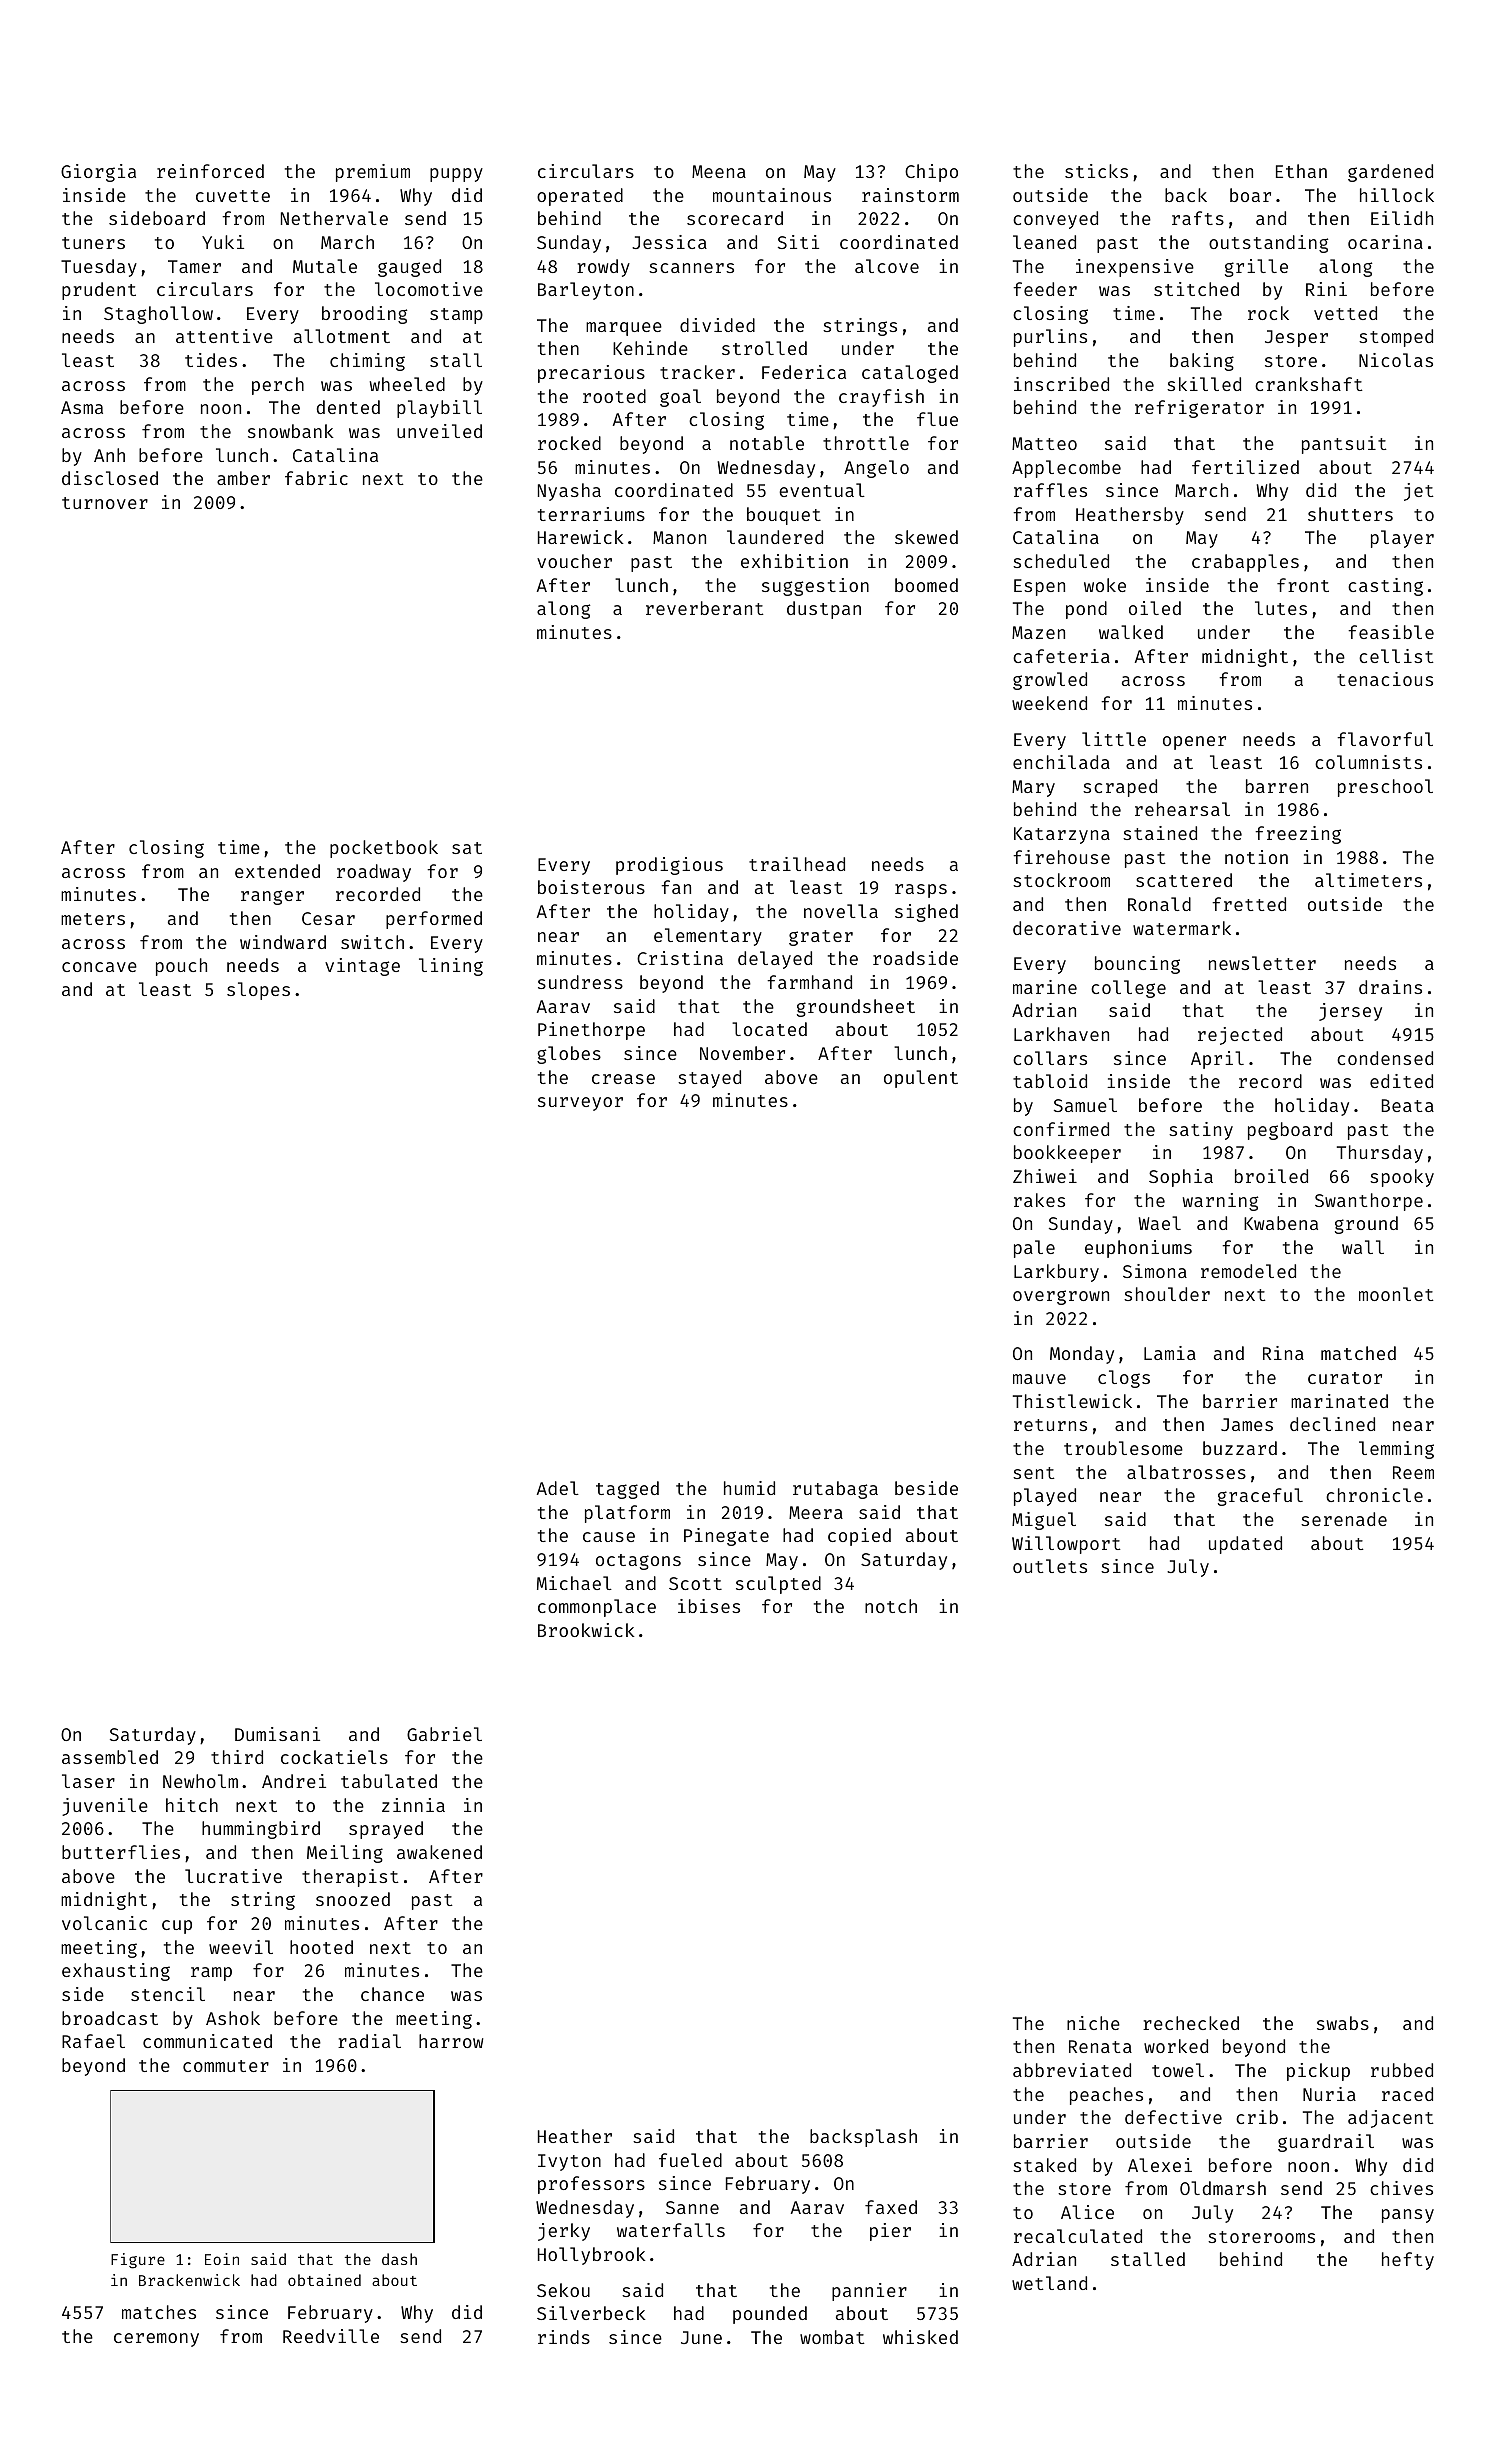 The image size is (1496, 2464). Describe the element at coordinates (1385, 1058) in the screenshot. I see `condensed` at that location.
